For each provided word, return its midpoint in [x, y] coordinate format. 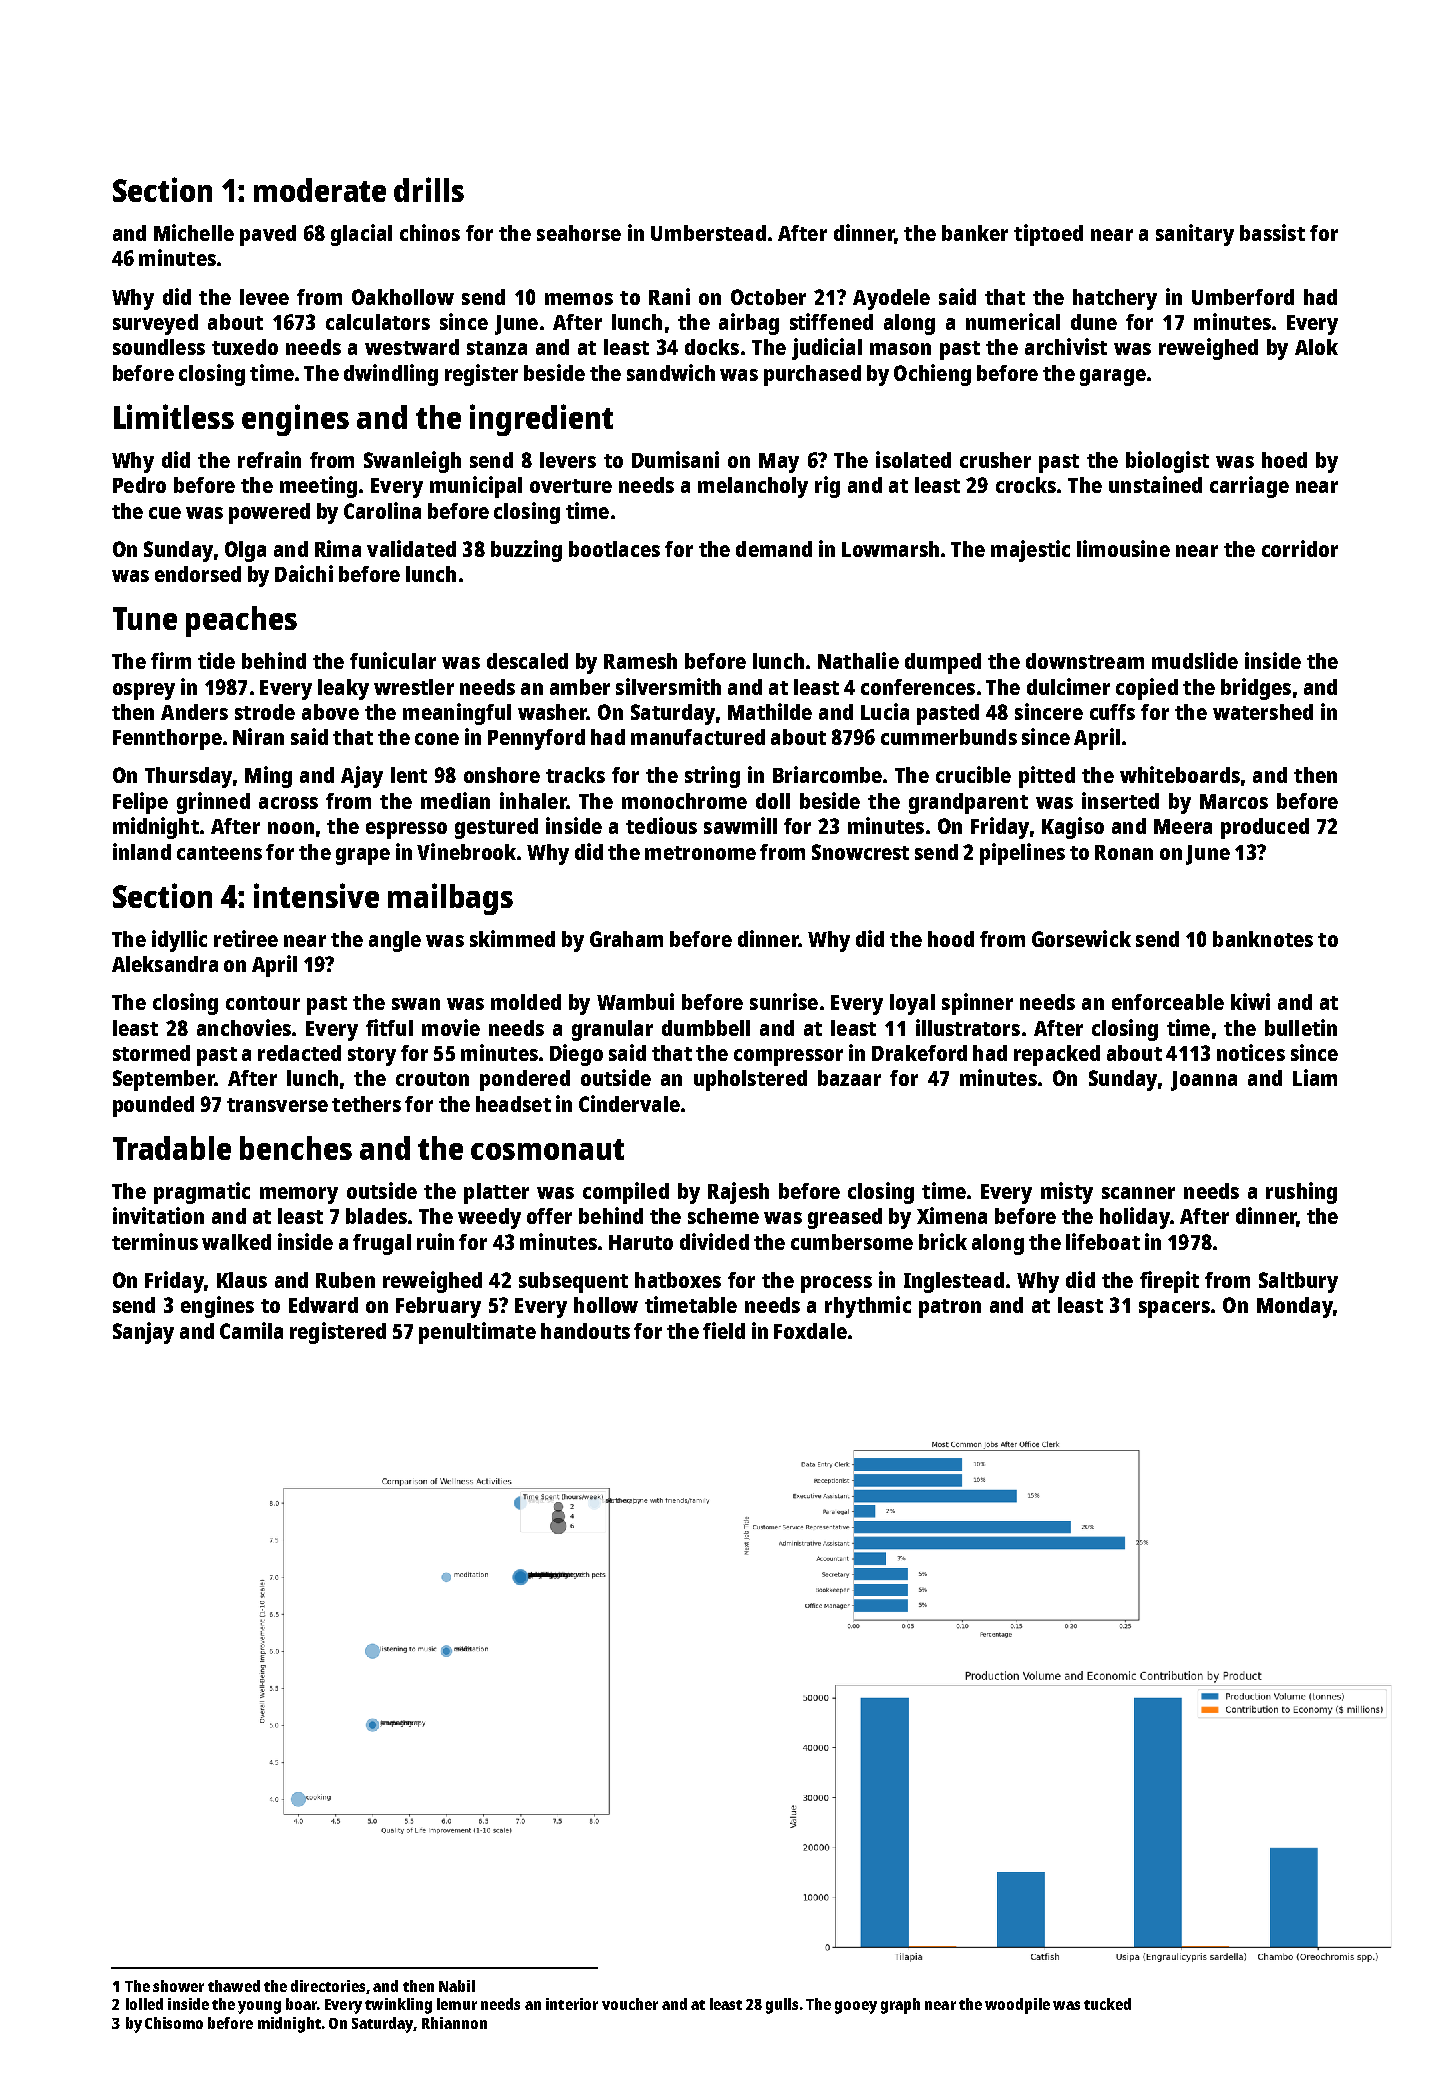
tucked [1107, 2004]
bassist [1272, 232]
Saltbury [1298, 1282]
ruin [435, 1241]
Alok [1316, 347]
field [724, 1330]
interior [572, 2004]
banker [975, 233]
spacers [1174, 1309]
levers [568, 460]
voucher [630, 2004]
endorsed [198, 574]
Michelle [194, 232]
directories [328, 1986]
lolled [144, 2004]
